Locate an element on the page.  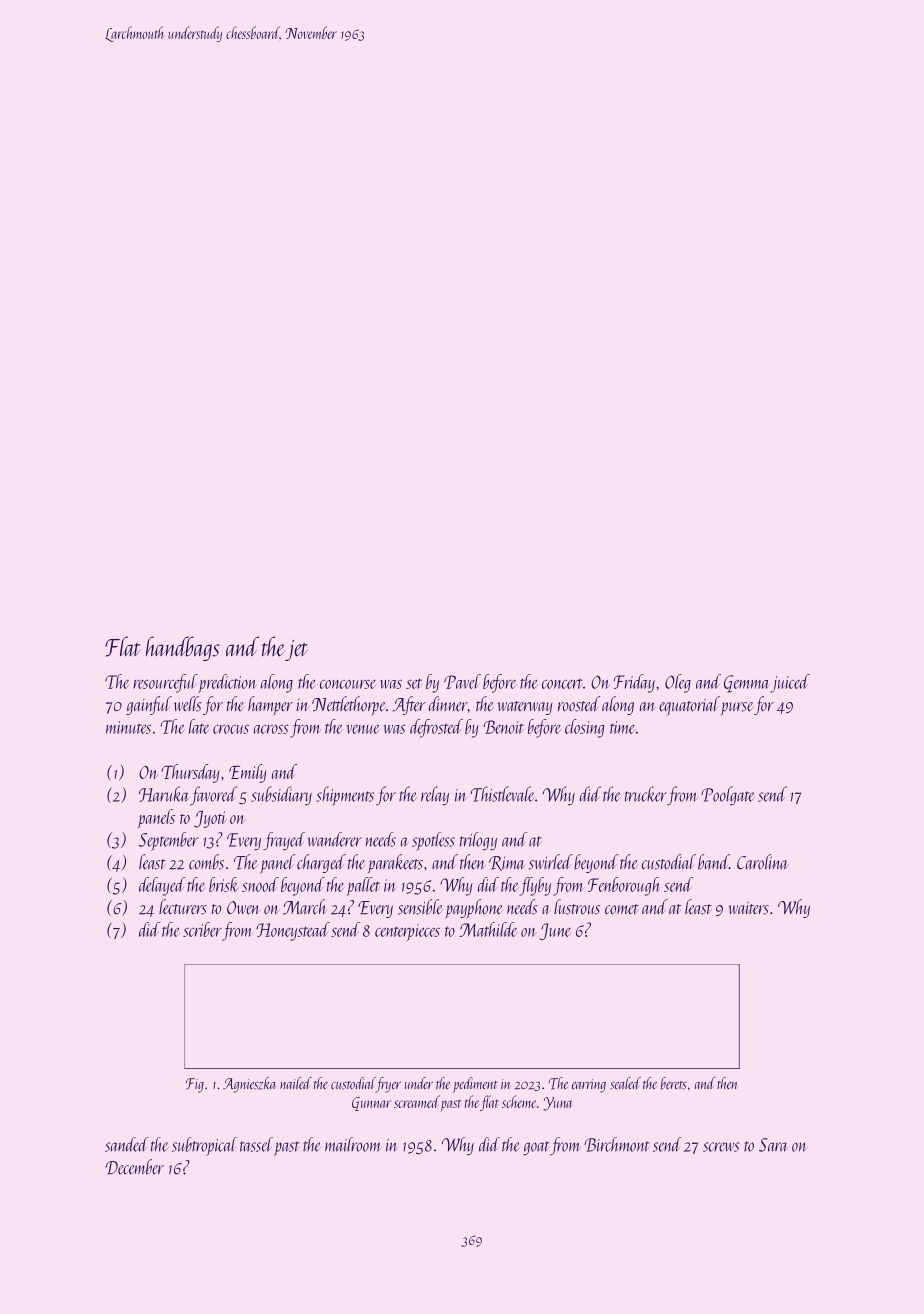
waiters is located at coordinates (748, 908).
